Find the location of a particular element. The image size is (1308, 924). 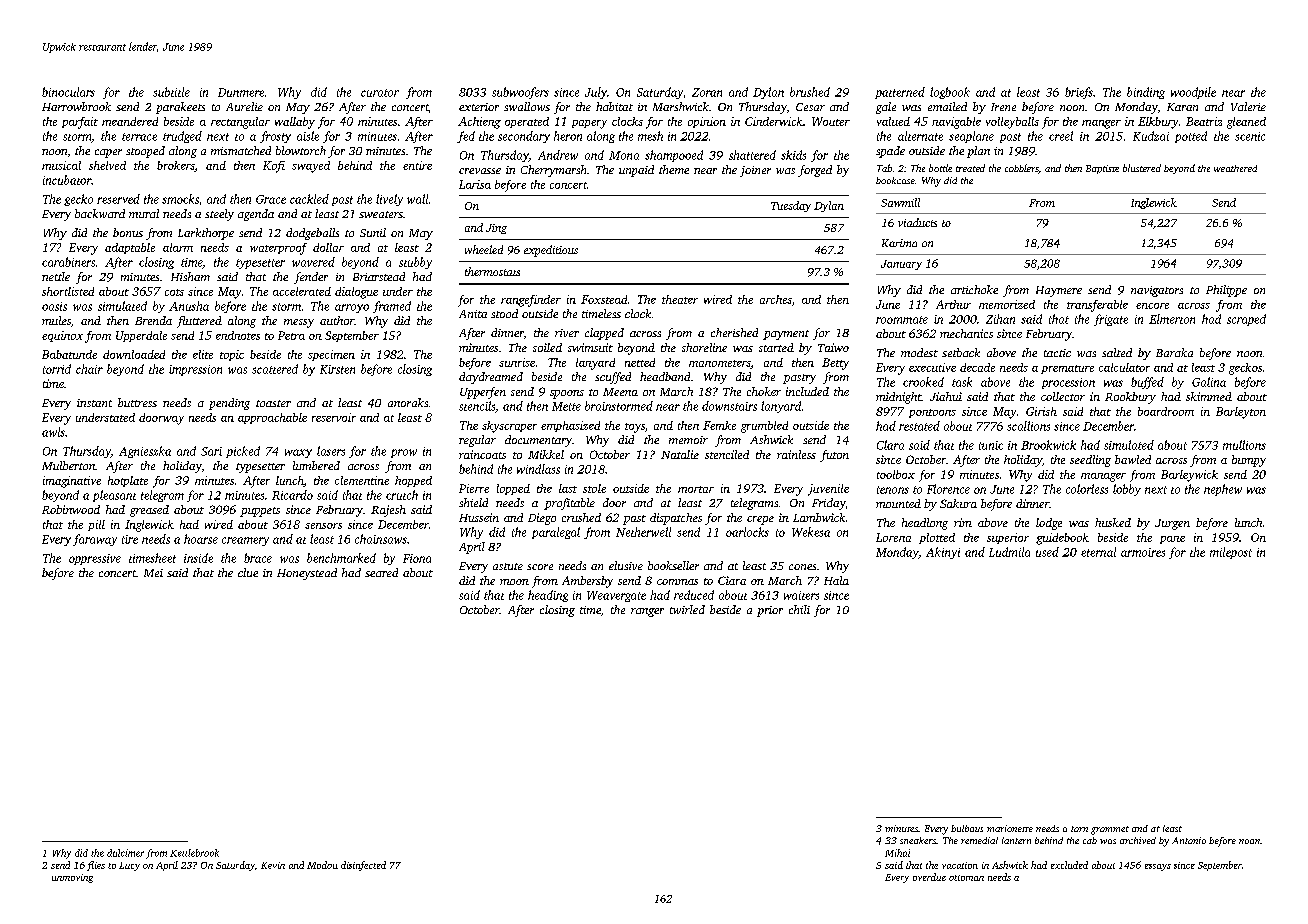

Mei is located at coordinates (153, 573).
